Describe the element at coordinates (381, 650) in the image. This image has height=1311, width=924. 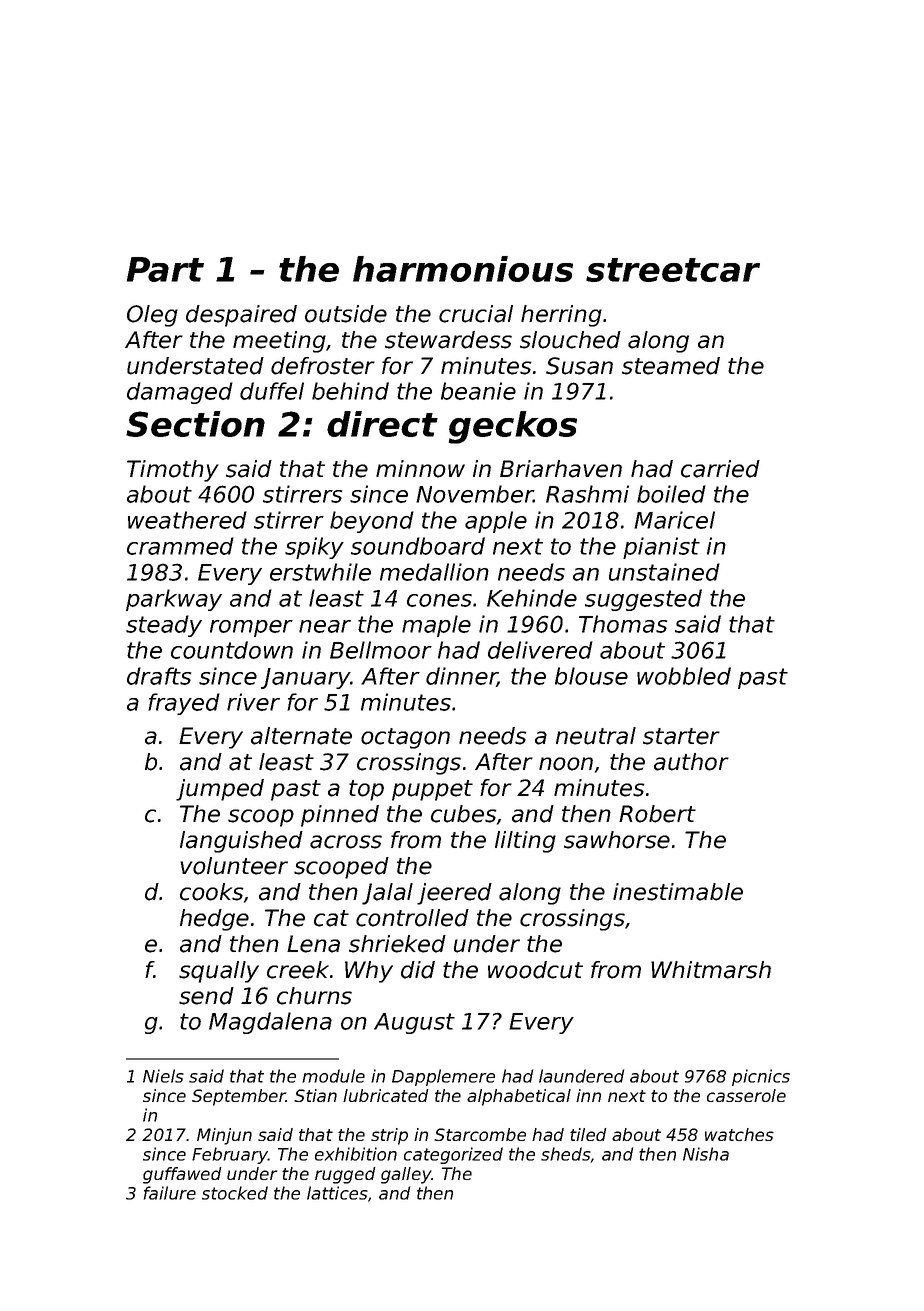
I see `Bellmoor` at that location.
